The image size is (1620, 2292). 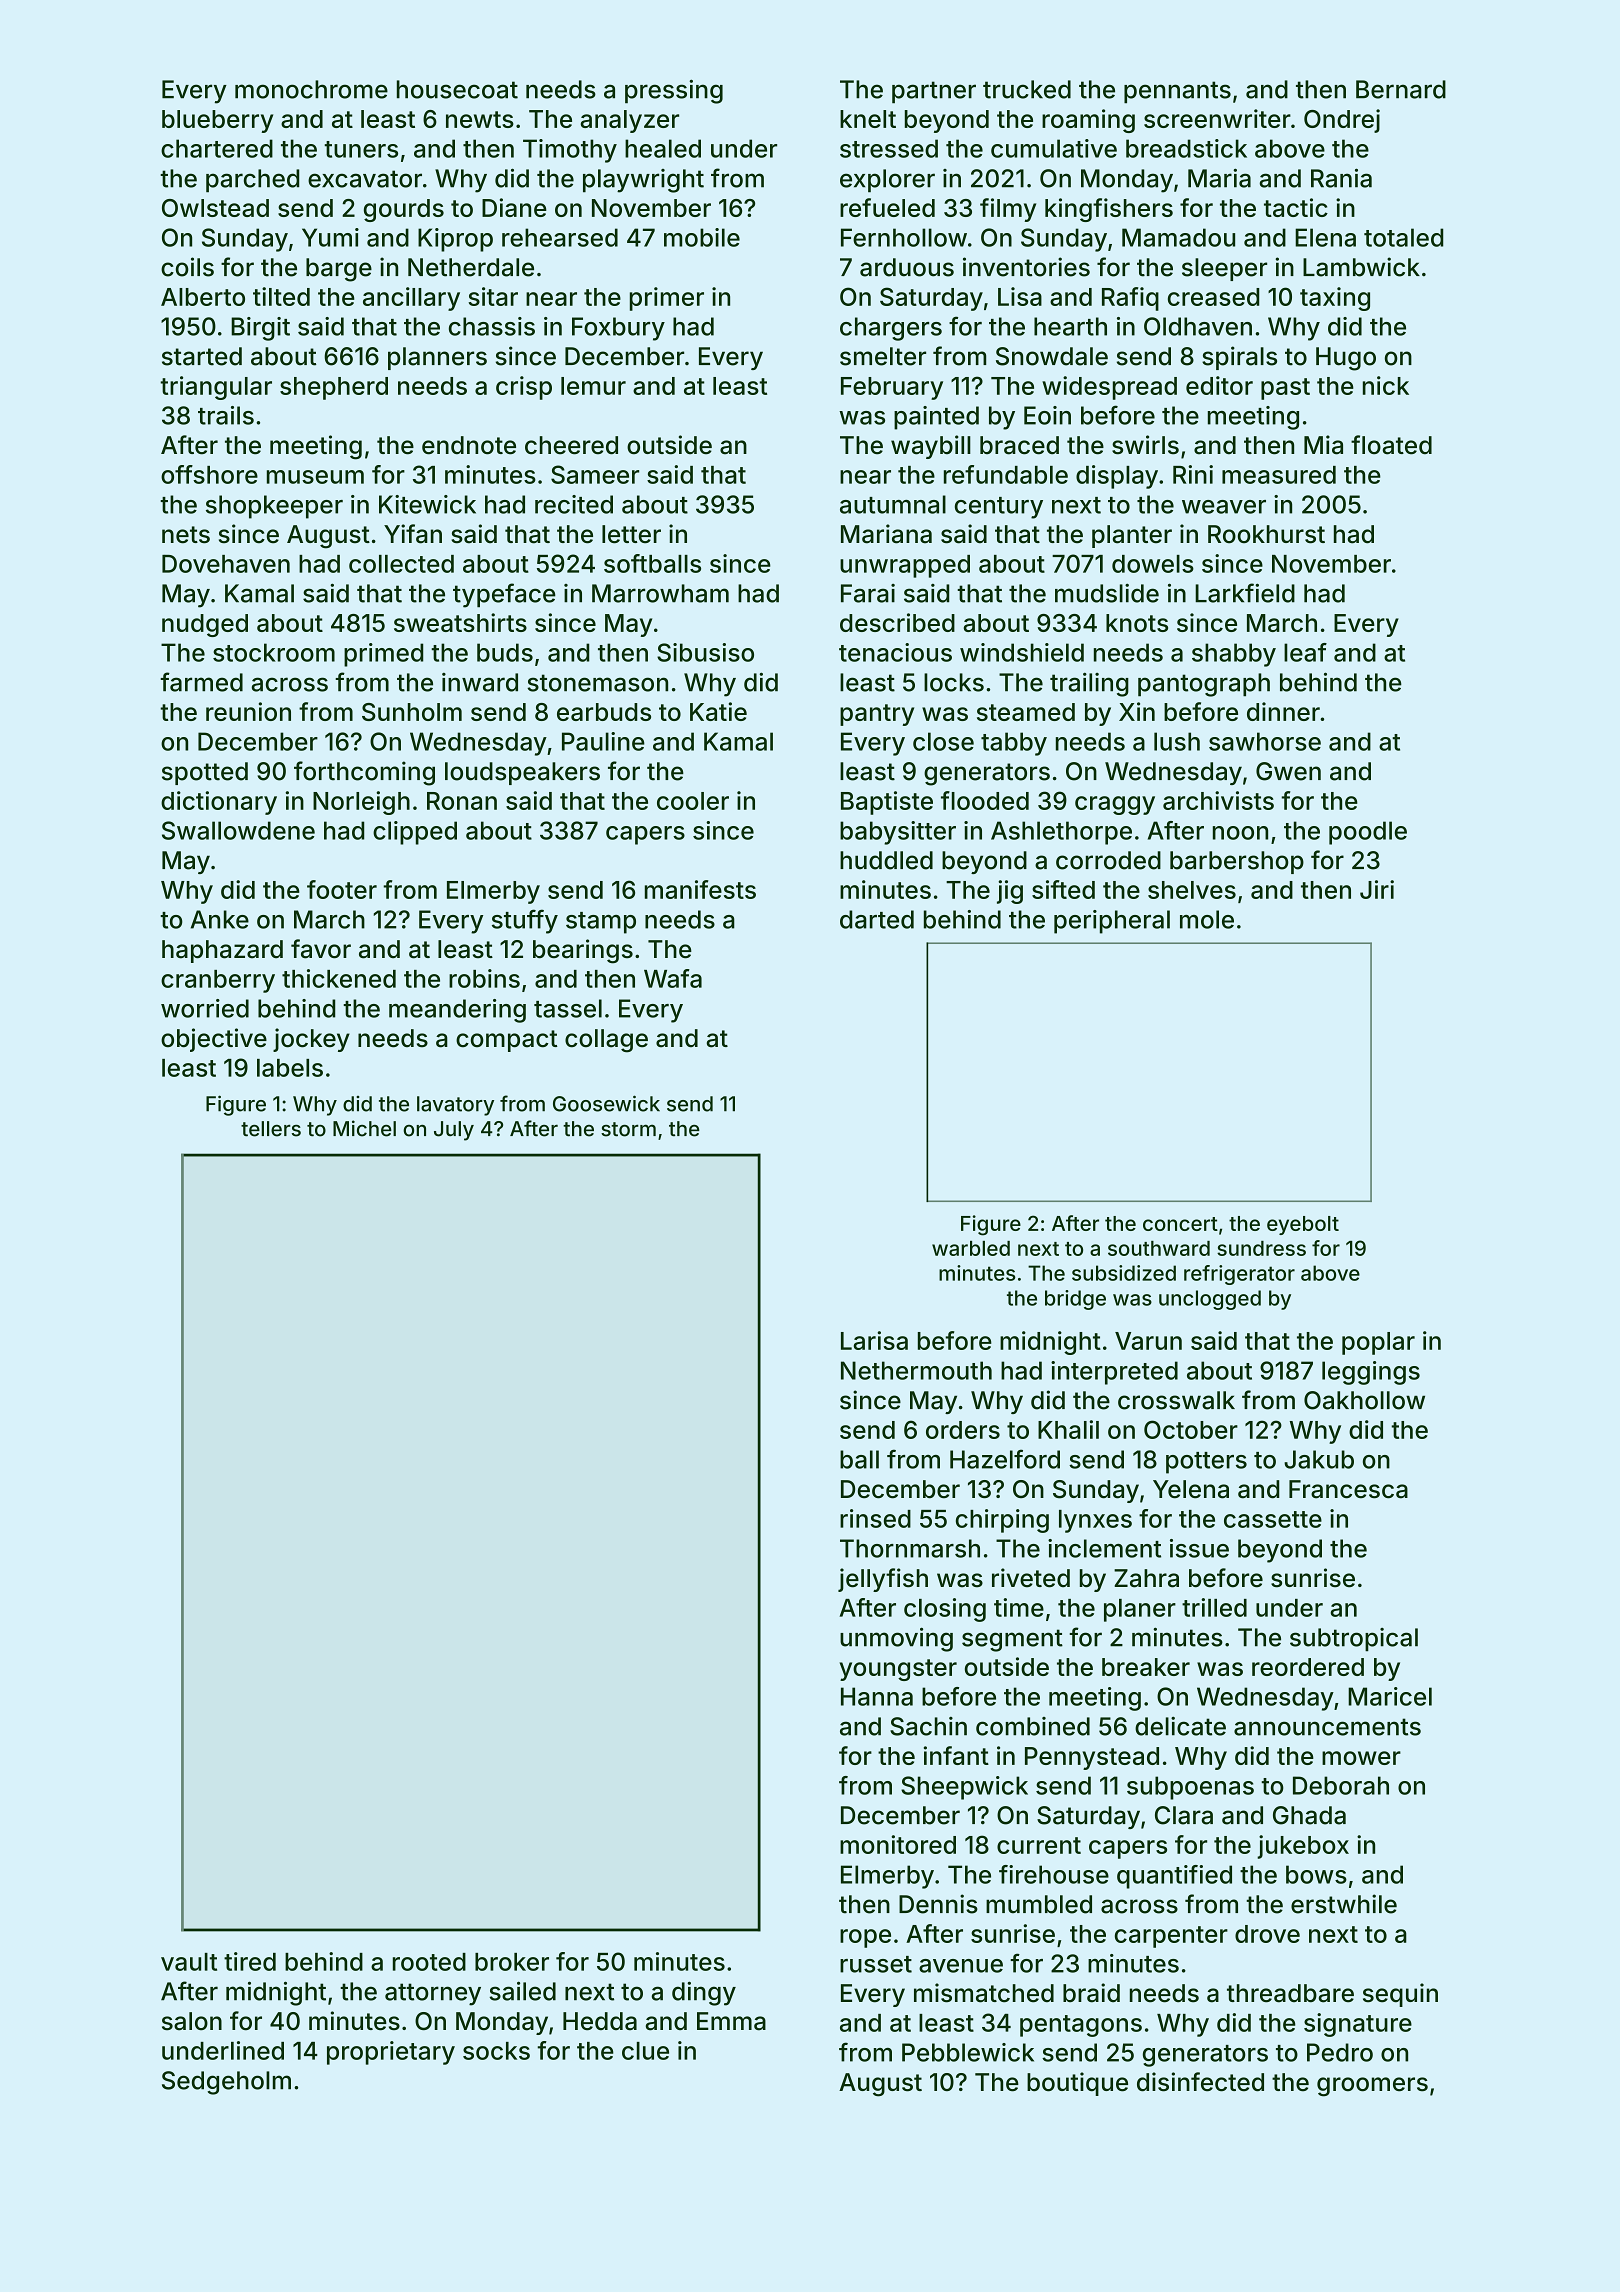 I want to click on nudged, so click(x=205, y=625).
